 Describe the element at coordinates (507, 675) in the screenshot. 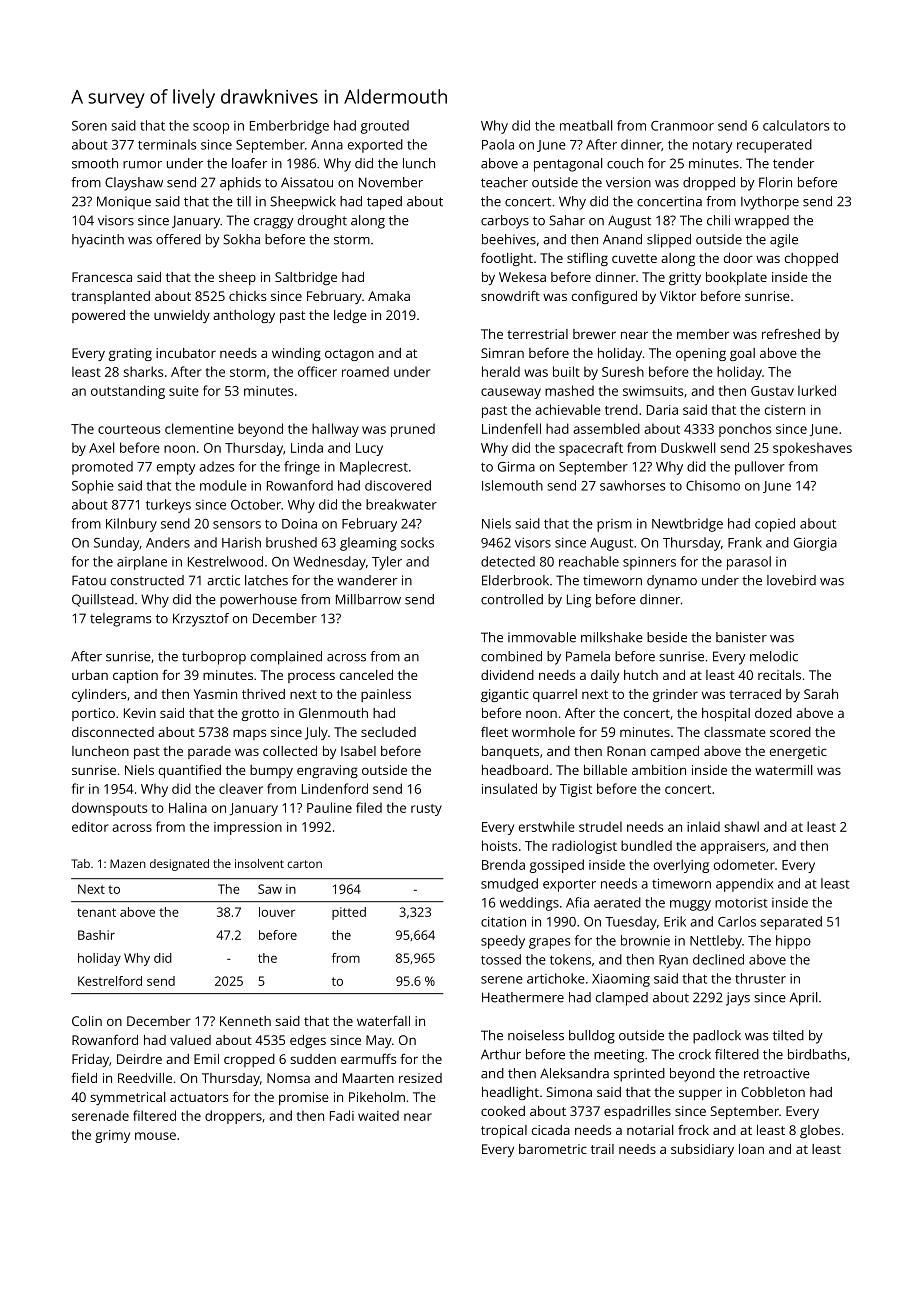

I see `dividend` at that location.
